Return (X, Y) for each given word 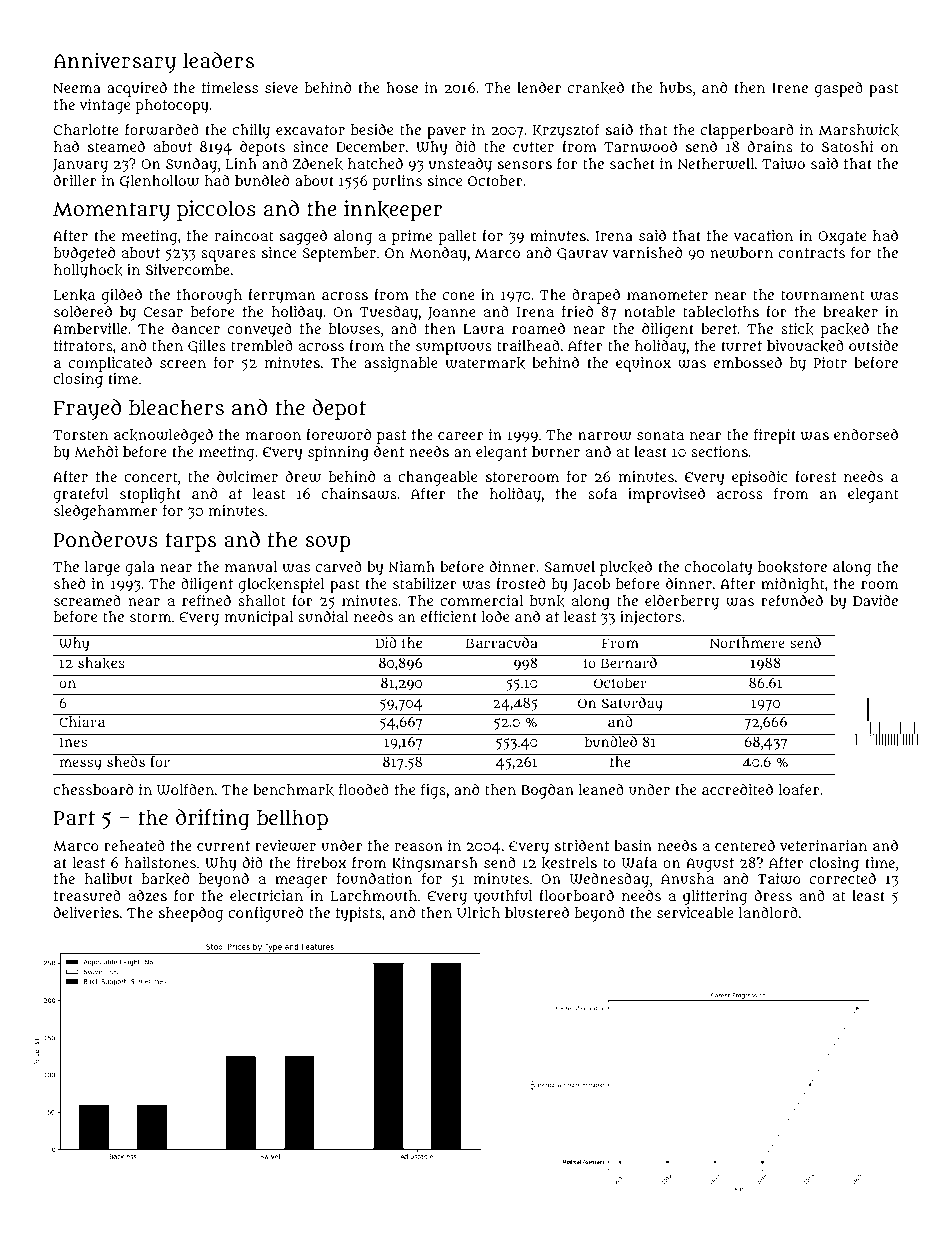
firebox (321, 862)
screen (183, 364)
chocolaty (718, 568)
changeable (437, 478)
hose (402, 87)
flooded (364, 789)
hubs (675, 87)
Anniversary (114, 62)
